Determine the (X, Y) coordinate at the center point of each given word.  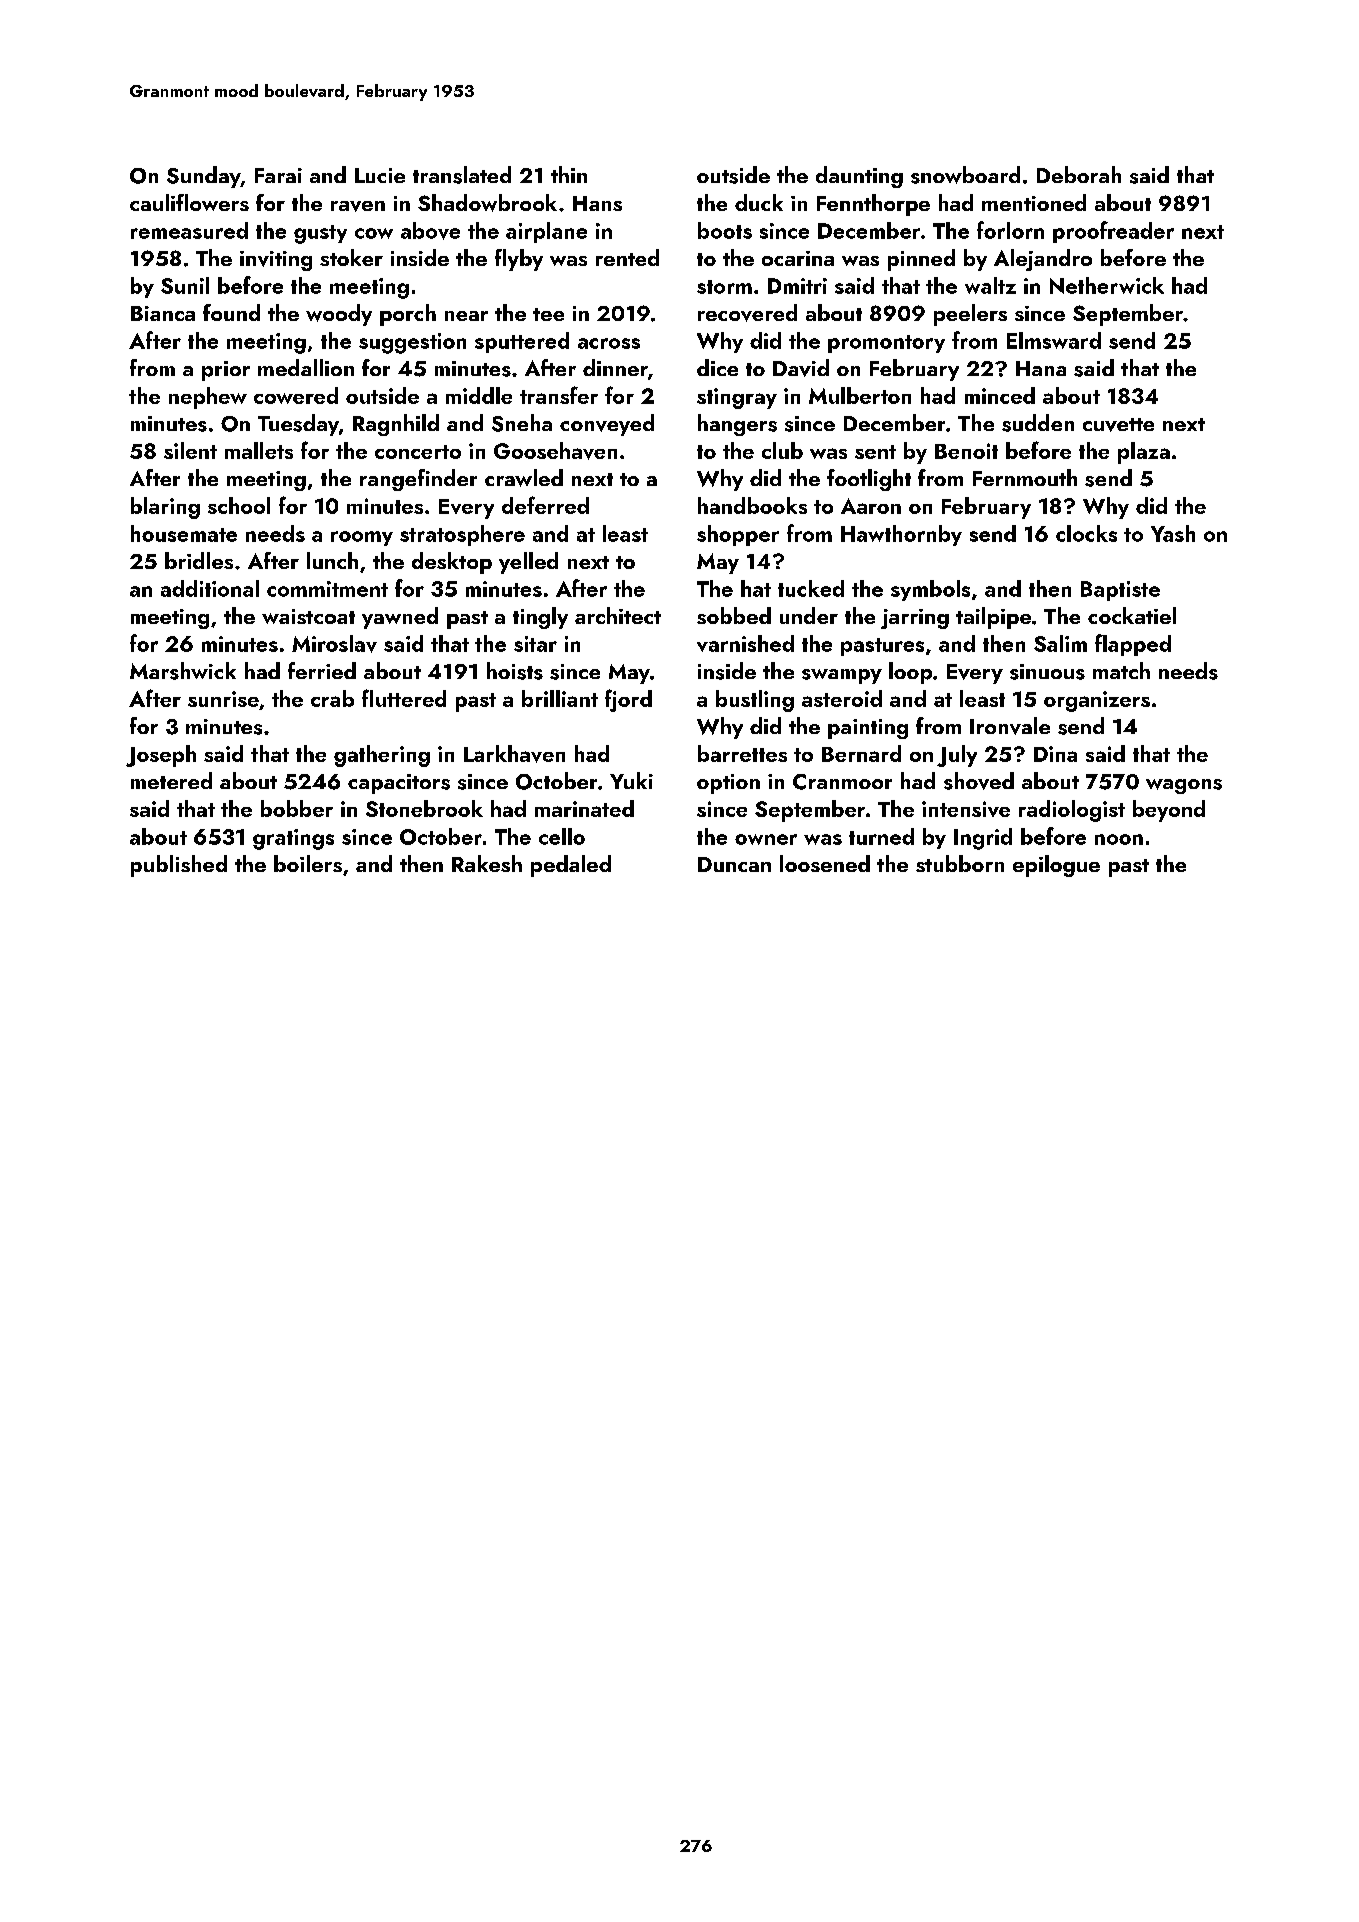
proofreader (1113, 232)
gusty (320, 234)
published (179, 866)
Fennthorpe (873, 205)
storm (724, 287)
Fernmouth (1025, 477)
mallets (259, 450)
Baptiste (1120, 591)
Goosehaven (555, 451)
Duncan (734, 864)
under (809, 615)
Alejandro (1043, 260)
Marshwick (183, 671)
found (231, 312)
